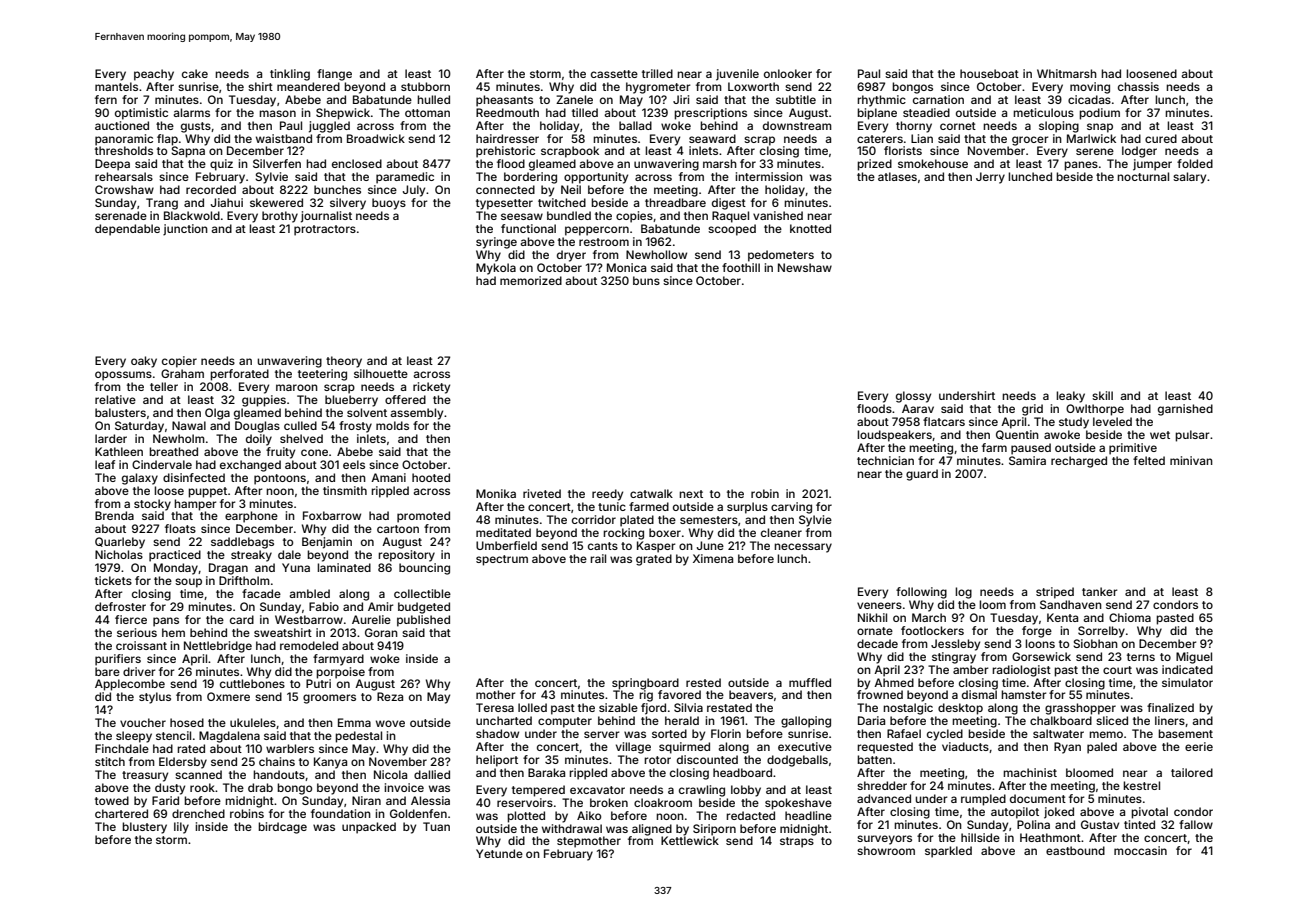 The height and width of the screenshot is (924, 1308). I want to click on Sorrelby, so click(1101, 632).
